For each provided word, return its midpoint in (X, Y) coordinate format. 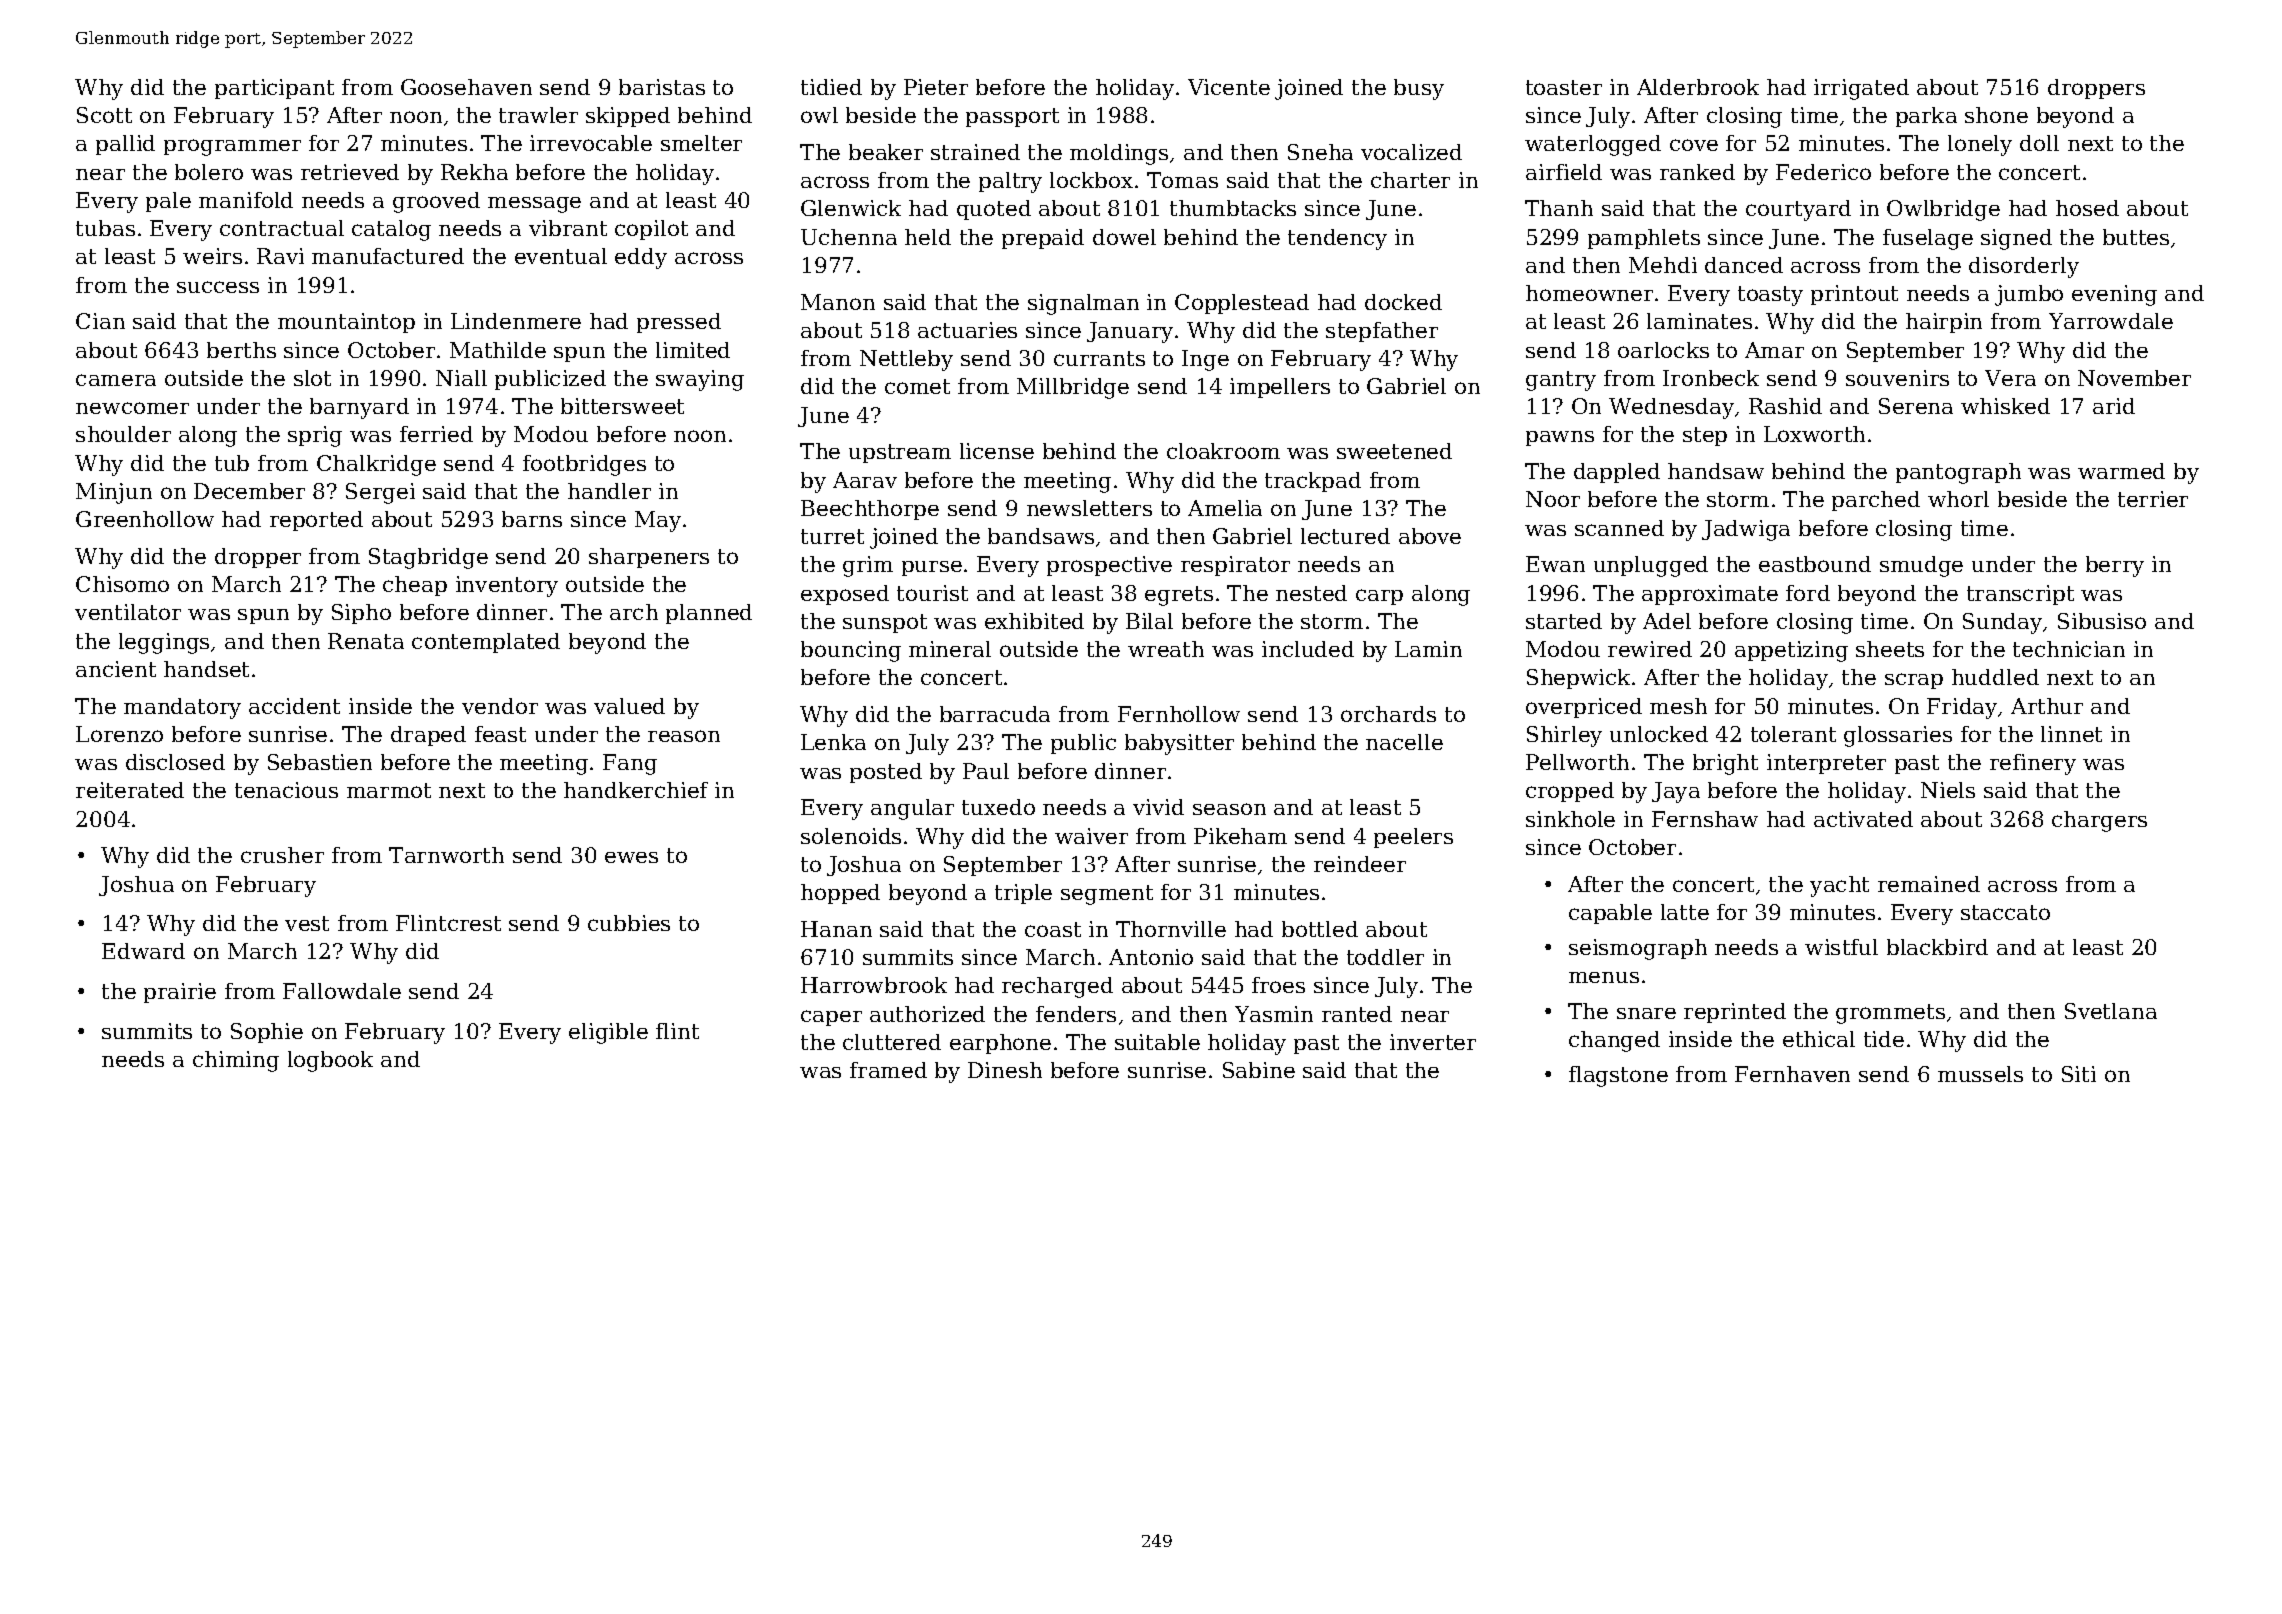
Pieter (936, 87)
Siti (2079, 1074)
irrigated (1861, 89)
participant (274, 89)
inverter (1433, 1042)
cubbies (629, 923)
